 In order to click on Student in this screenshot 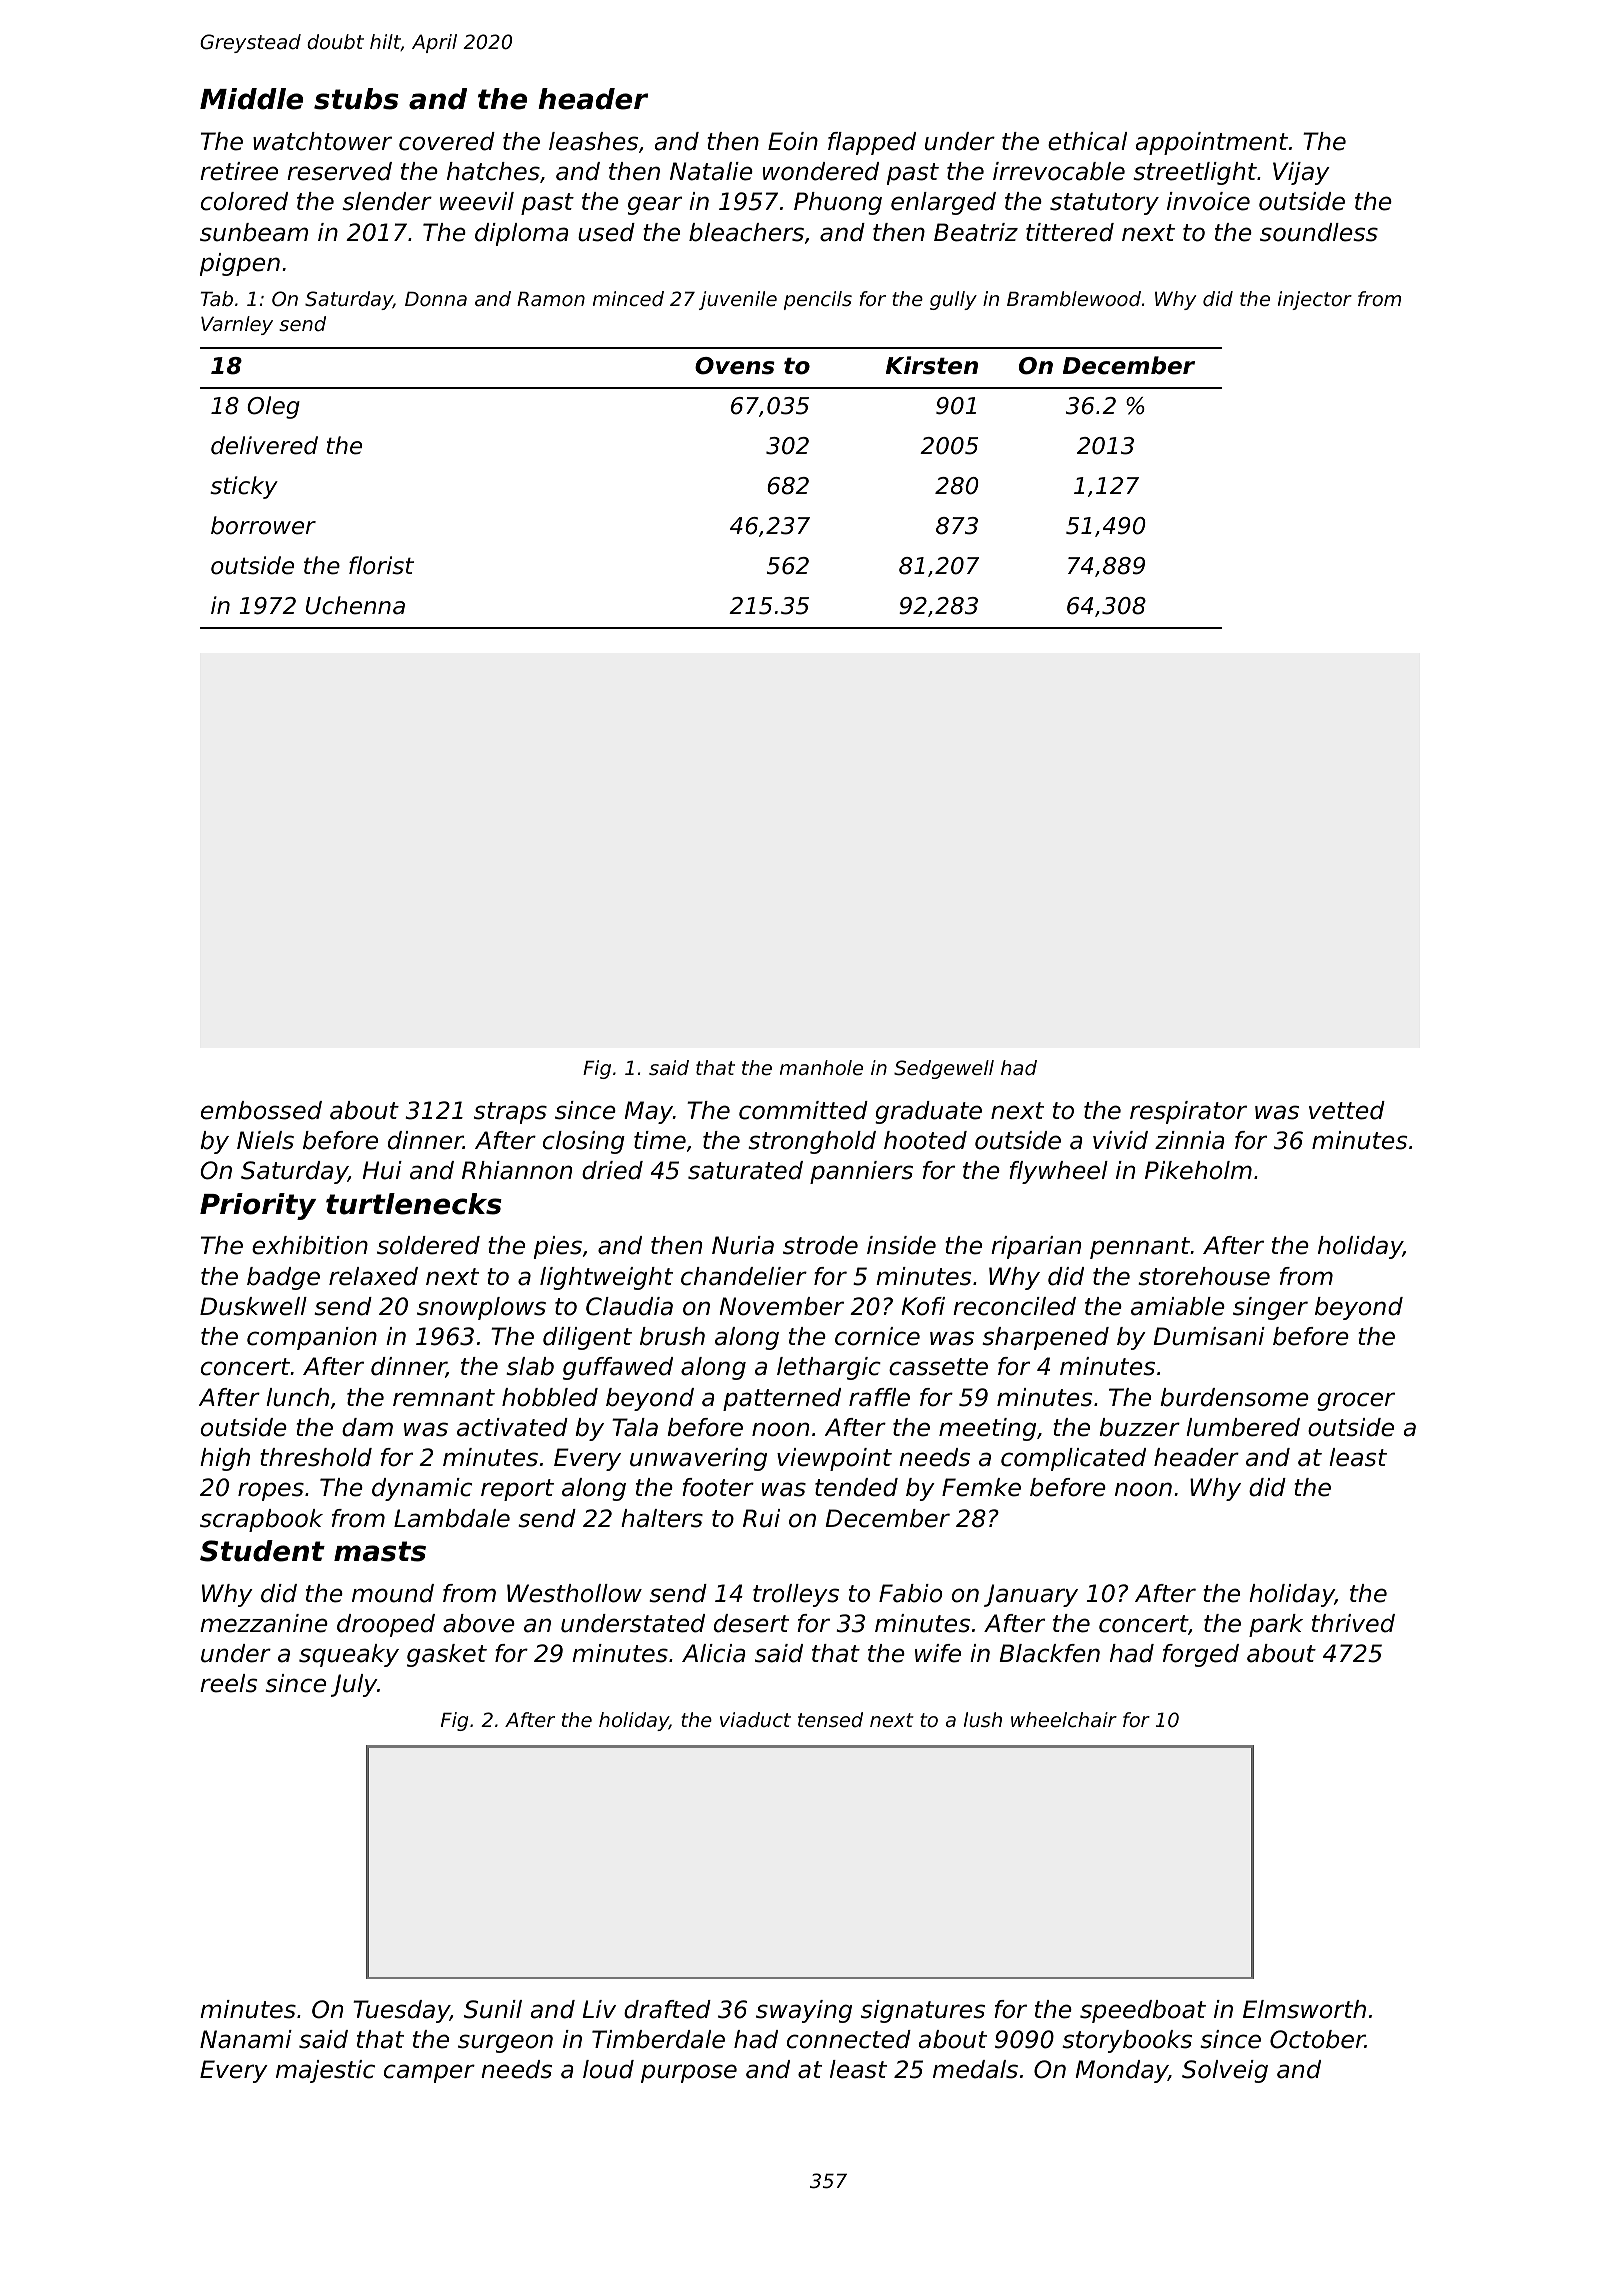, I will do `click(262, 1551)`.
